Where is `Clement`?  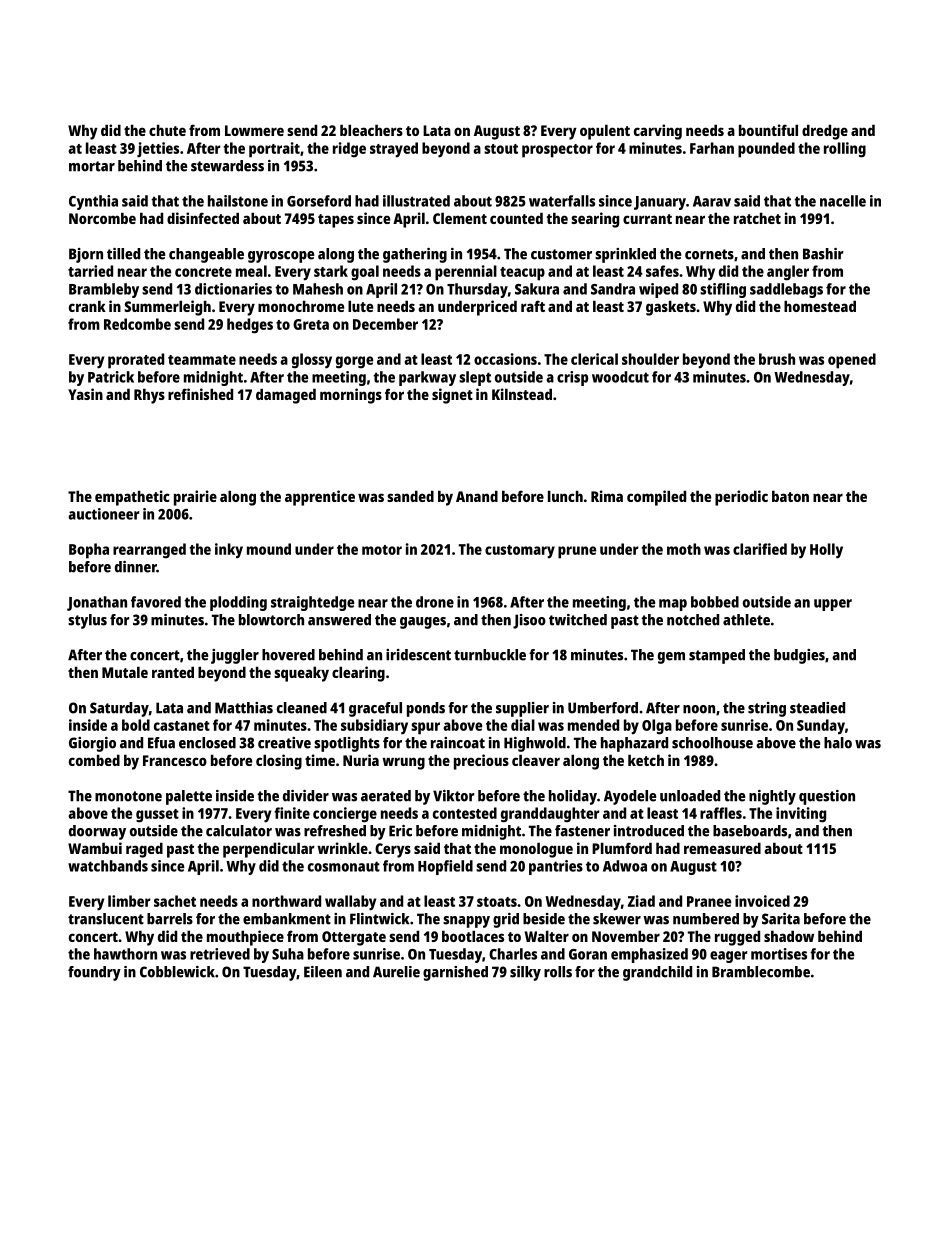
Clement is located at coordinates (460, 218).
